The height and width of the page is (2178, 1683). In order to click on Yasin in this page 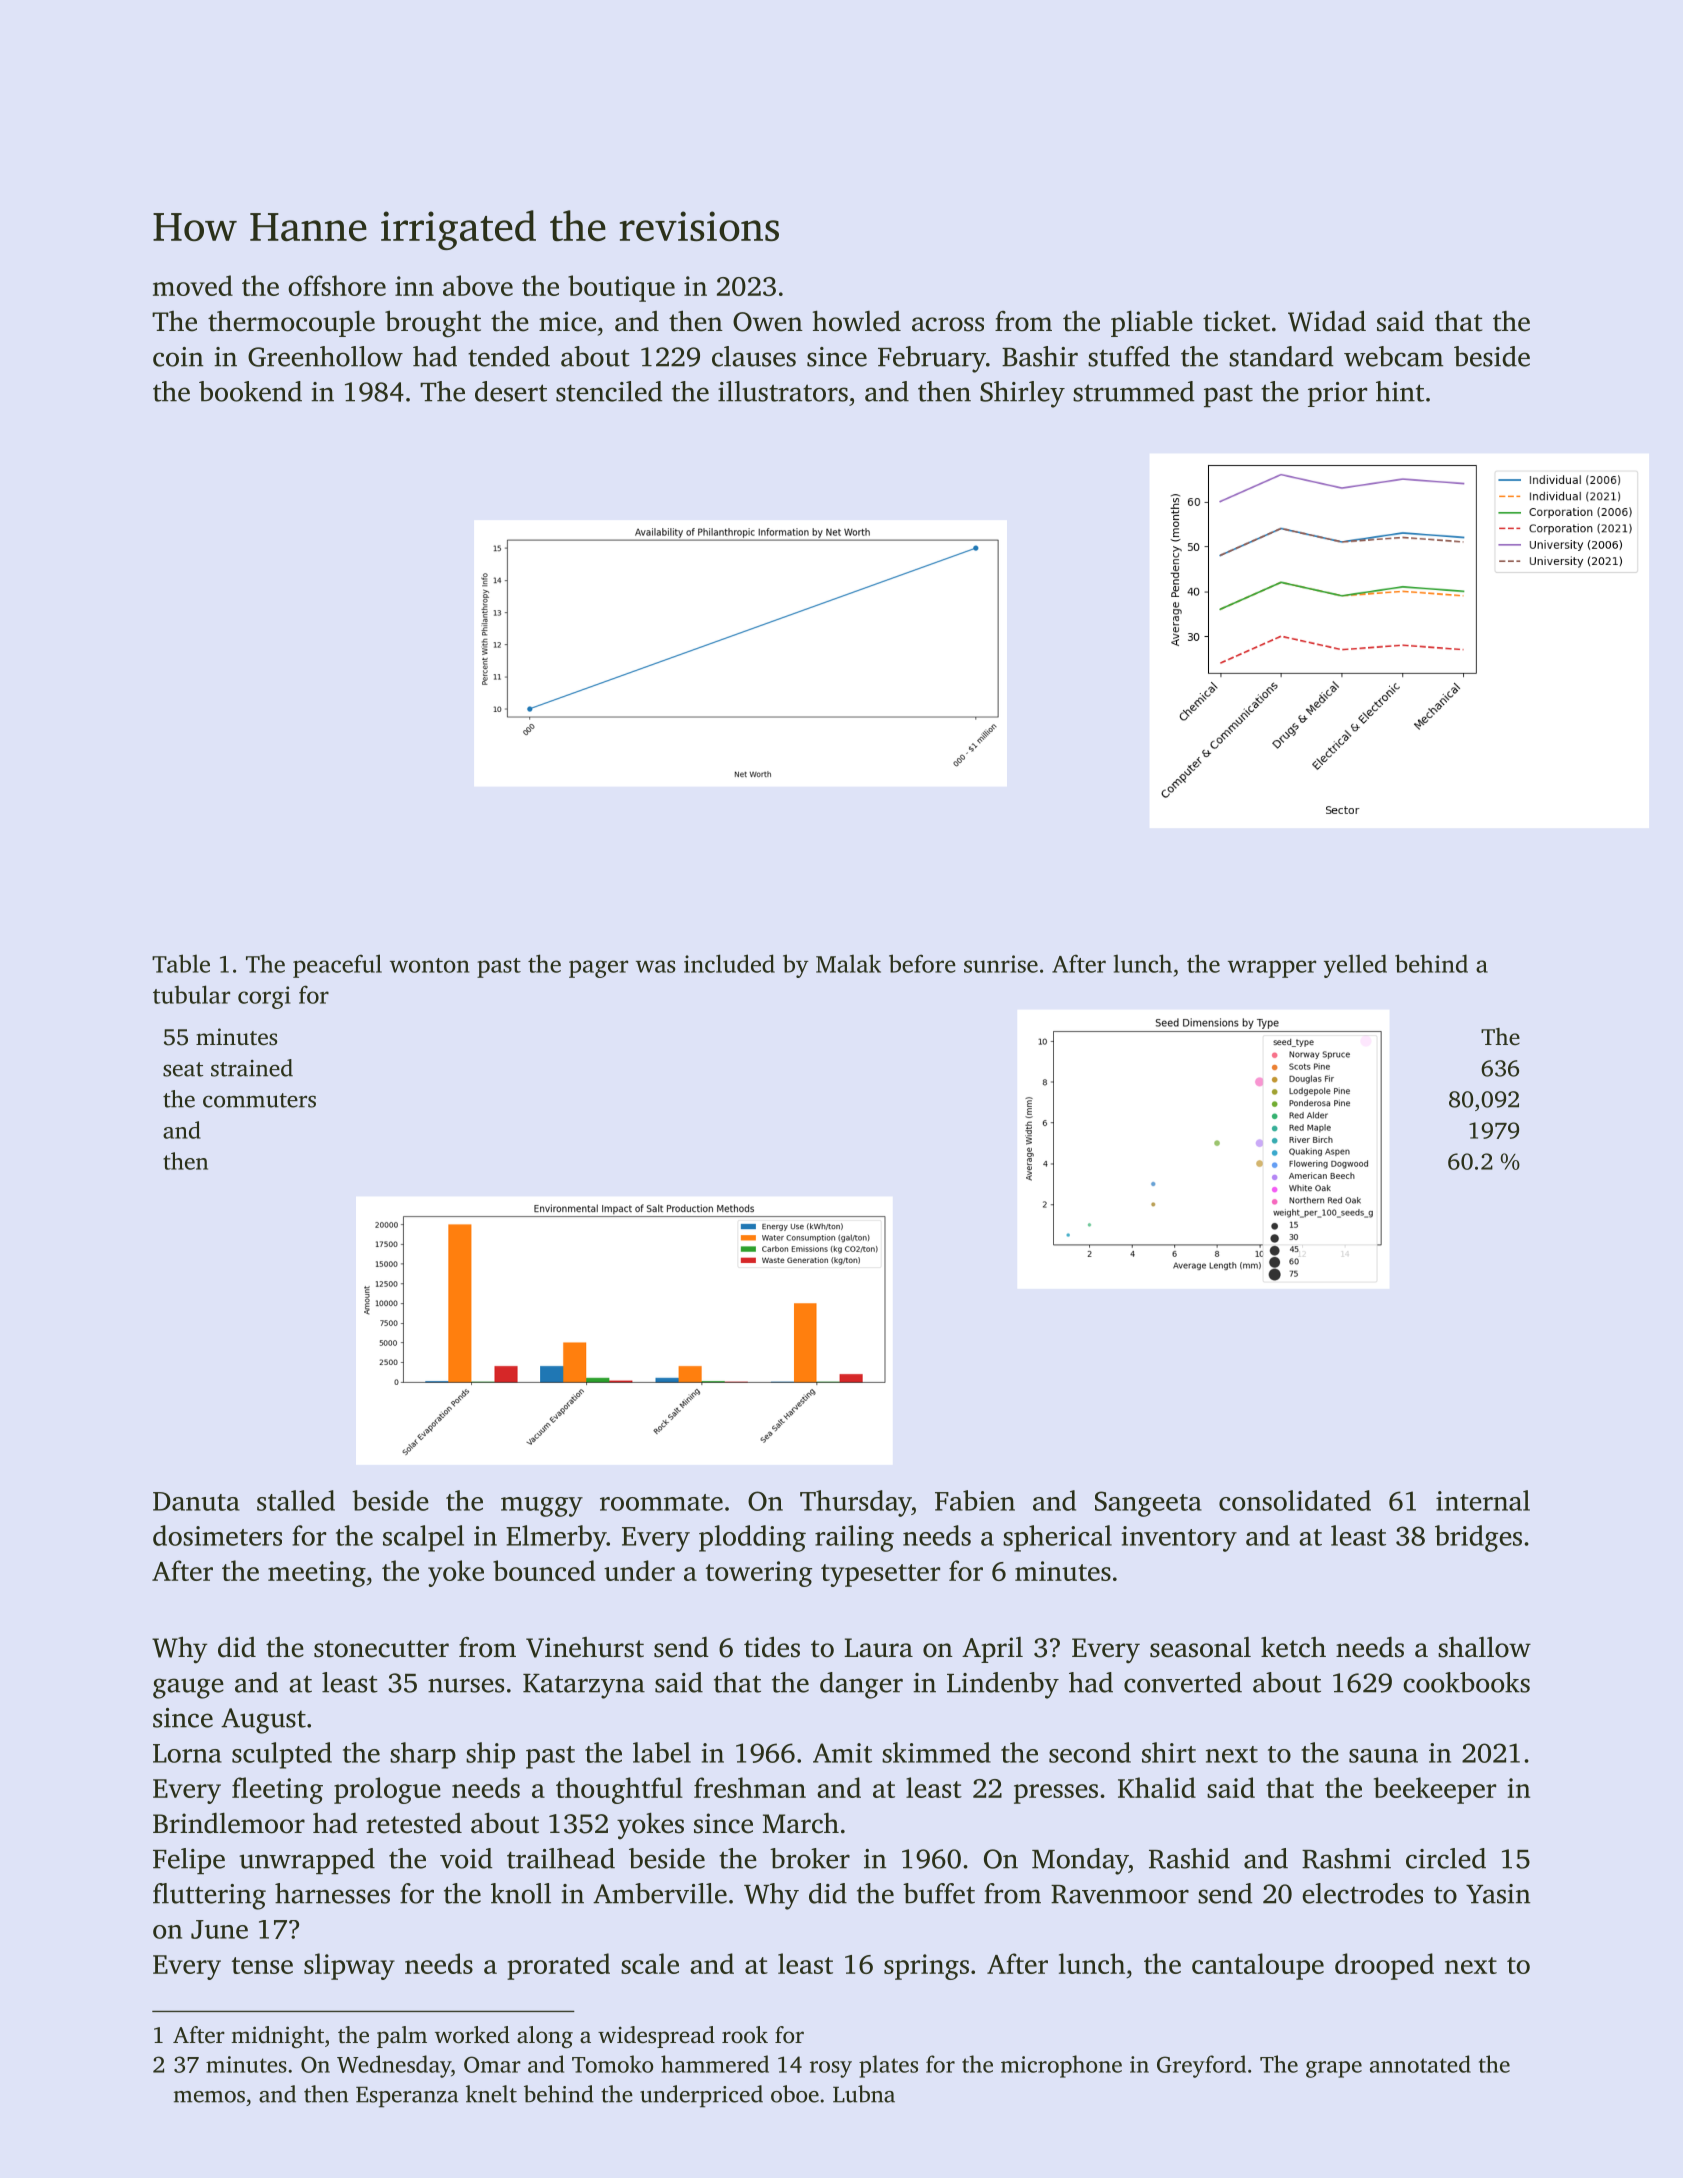, I will do `click(1498, 1894)`.
